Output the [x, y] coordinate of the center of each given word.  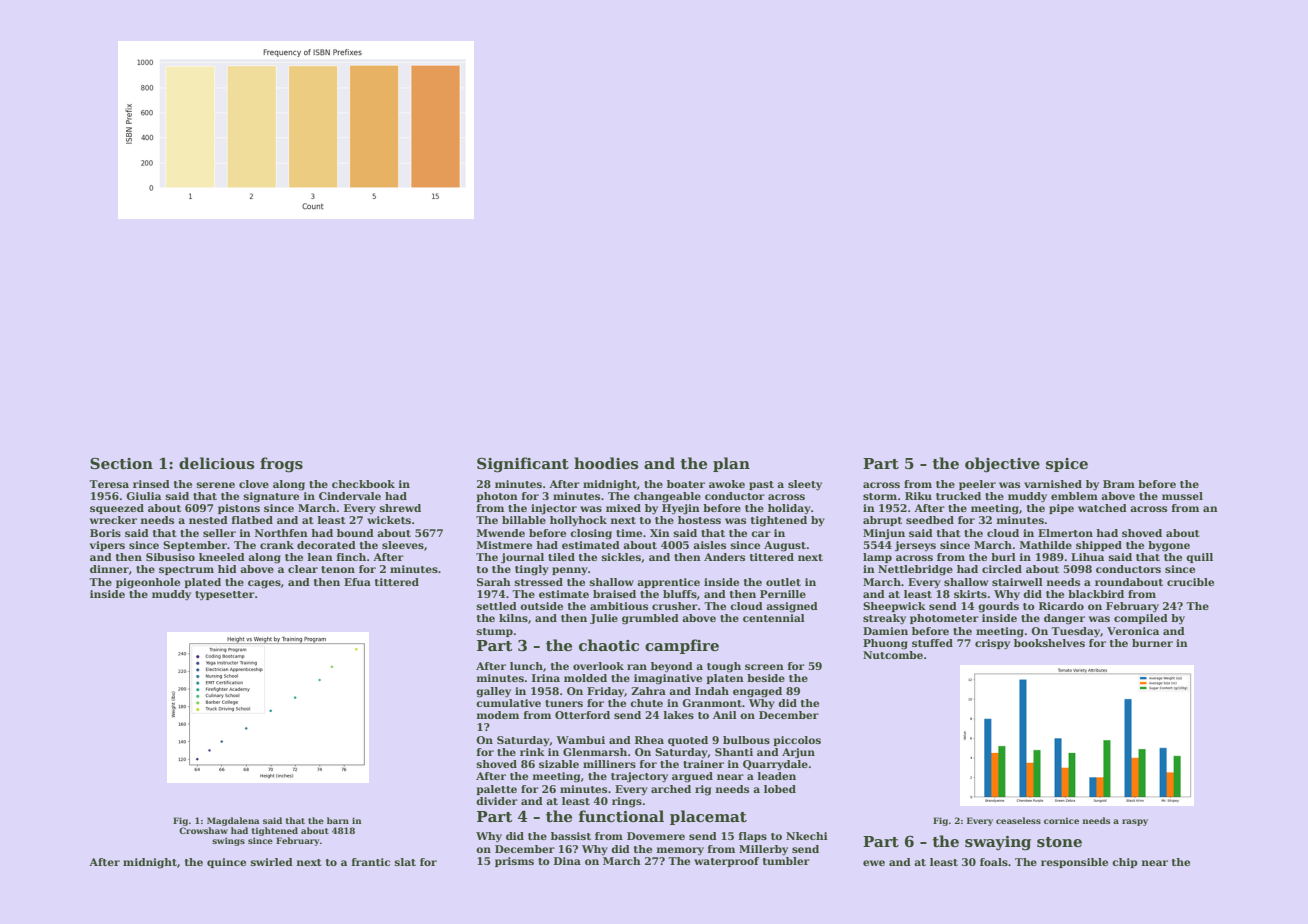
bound [355, 533]
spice [1067, 465]
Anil [725, 715]
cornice [1061, 820]
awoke [727, 484]
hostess [699, 520]
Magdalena [233, 821]
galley [493, 692]
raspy [1135, 822]
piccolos [797, 741]
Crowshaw [203, 830]
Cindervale [350, 496]
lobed [780, 789]
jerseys [915, 546]
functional [621, 816]
